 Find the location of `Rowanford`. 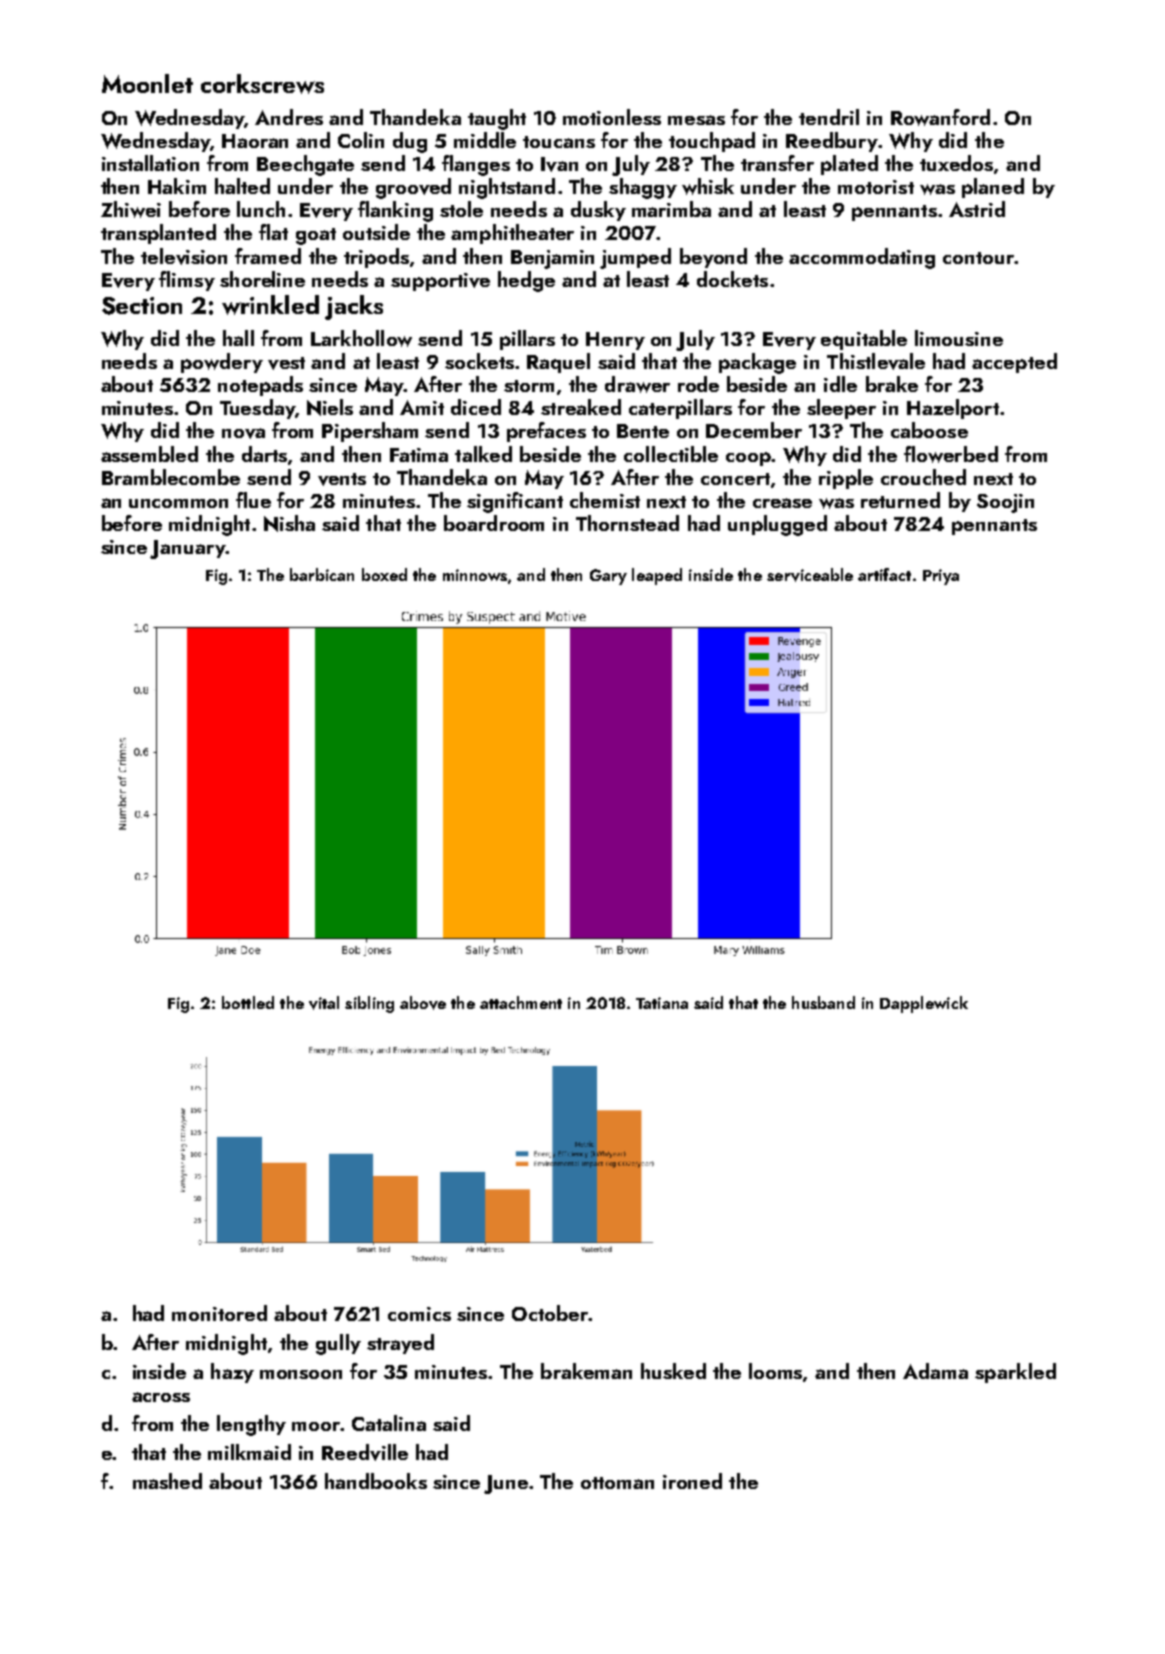

Rowanford is located at coordinates (940, 117).
